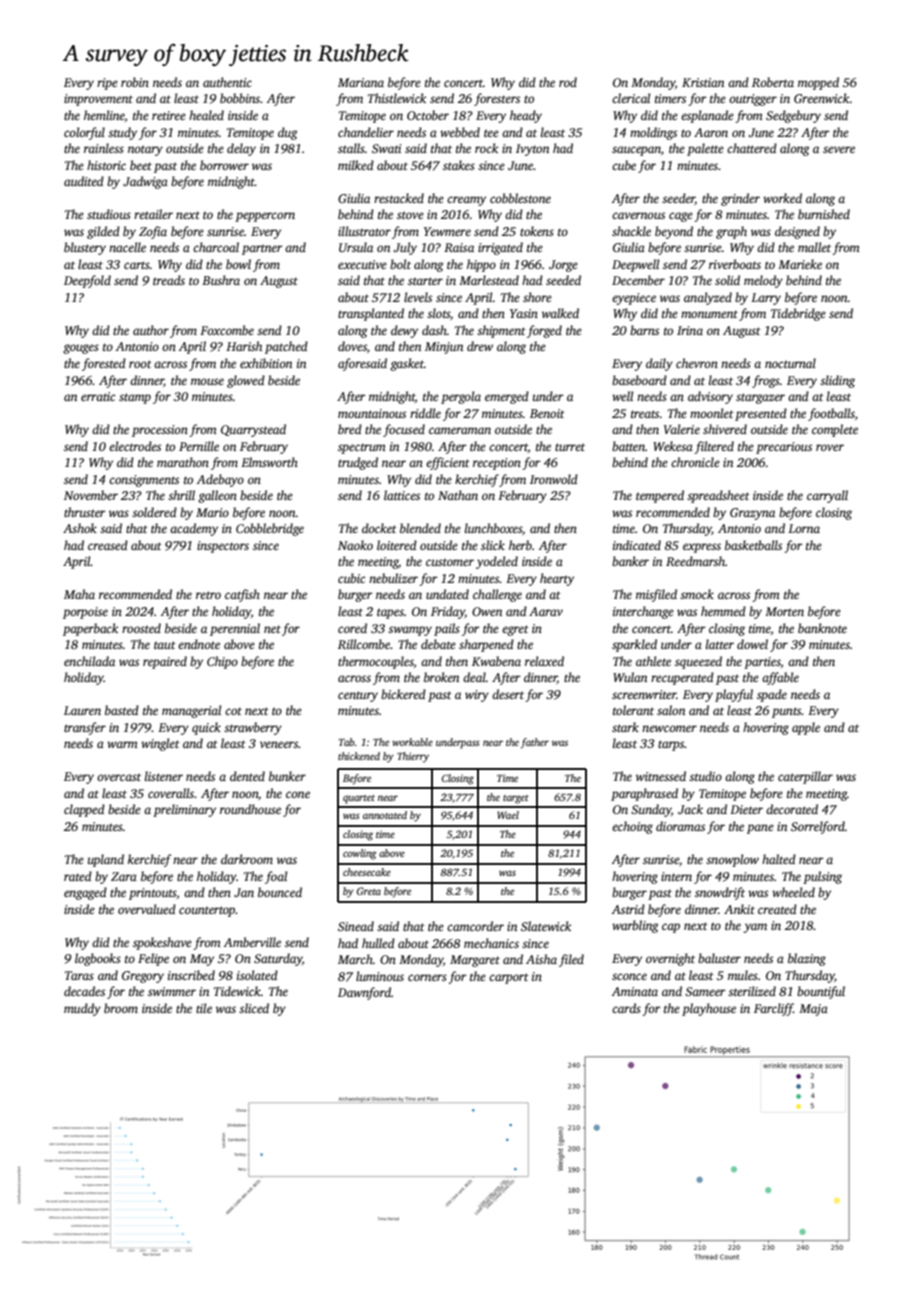 This screenshot has width=924, height=1308. I want to click on robin, so click(135, 82).
